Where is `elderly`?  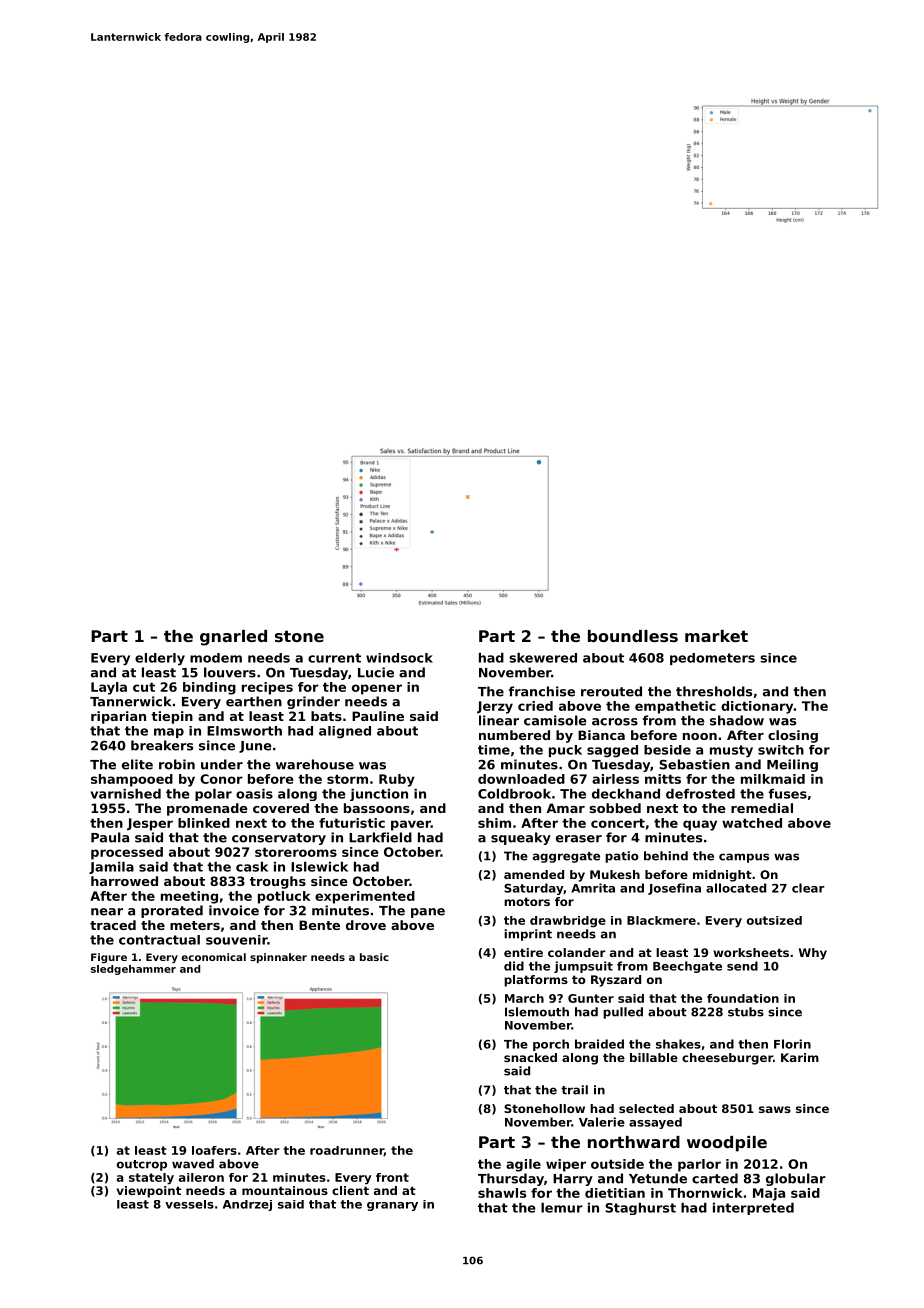
elderly is located at coordinates (160, 659).
